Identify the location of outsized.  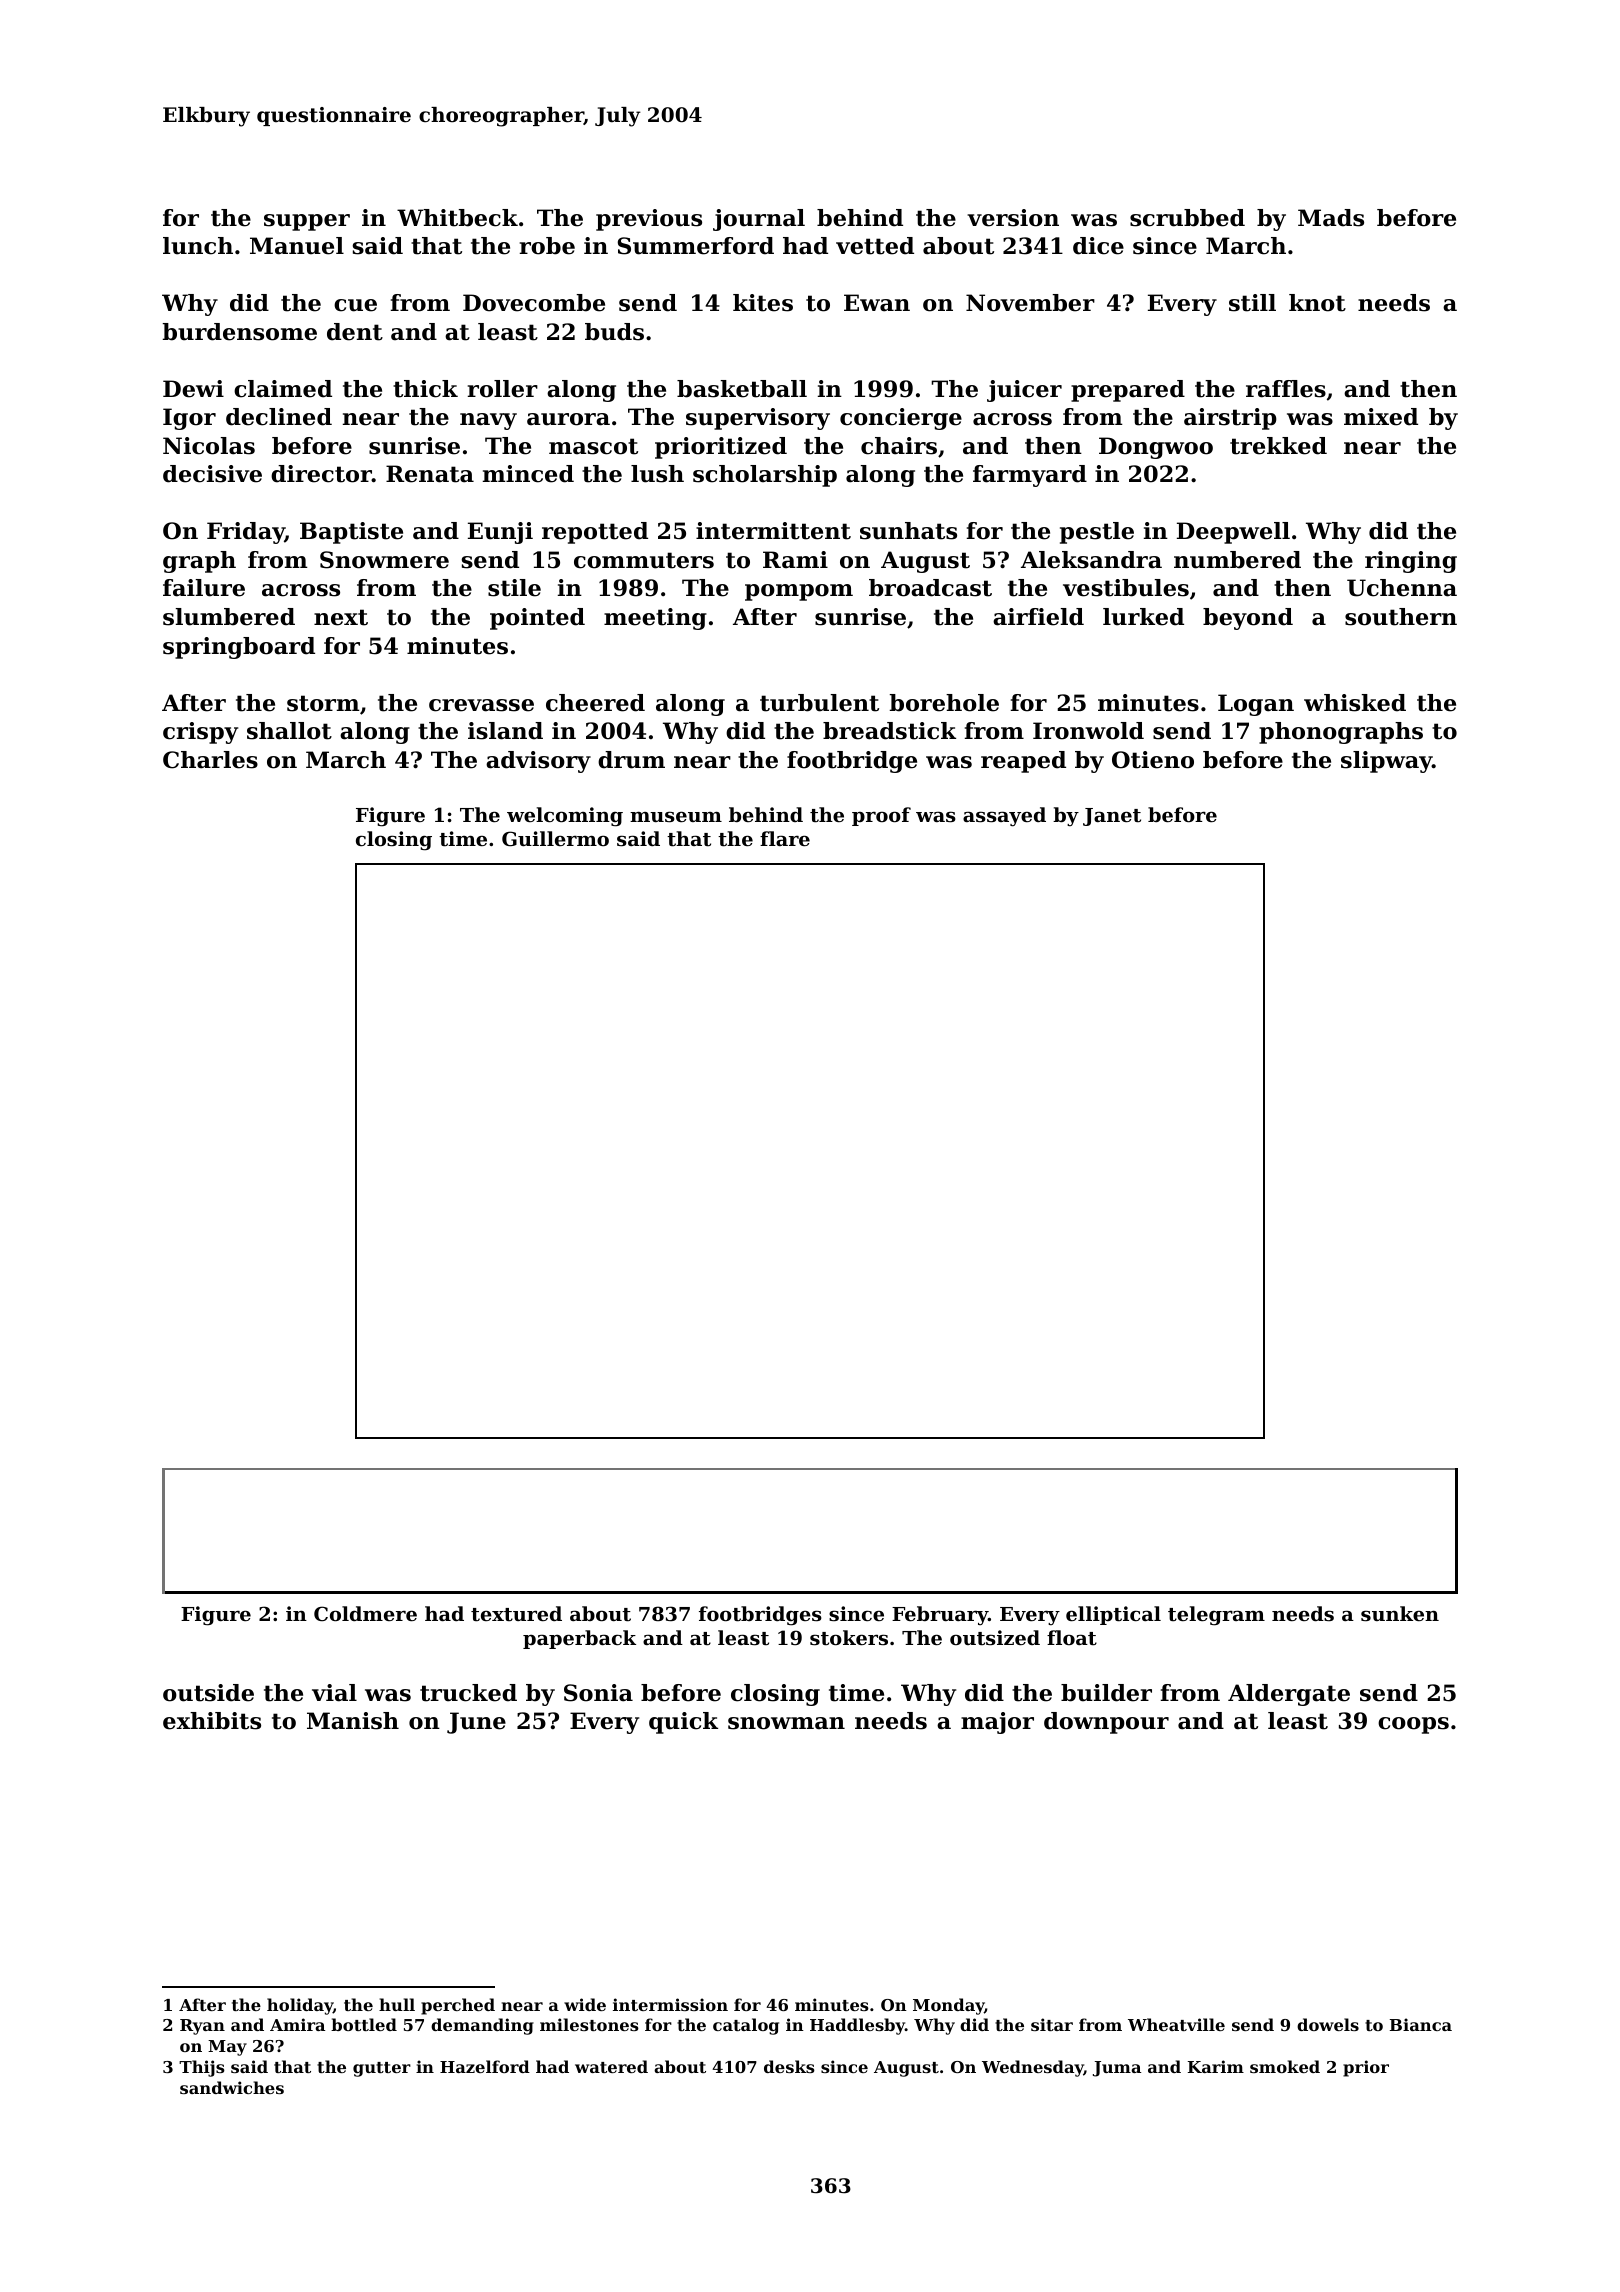
(995, 1638).
